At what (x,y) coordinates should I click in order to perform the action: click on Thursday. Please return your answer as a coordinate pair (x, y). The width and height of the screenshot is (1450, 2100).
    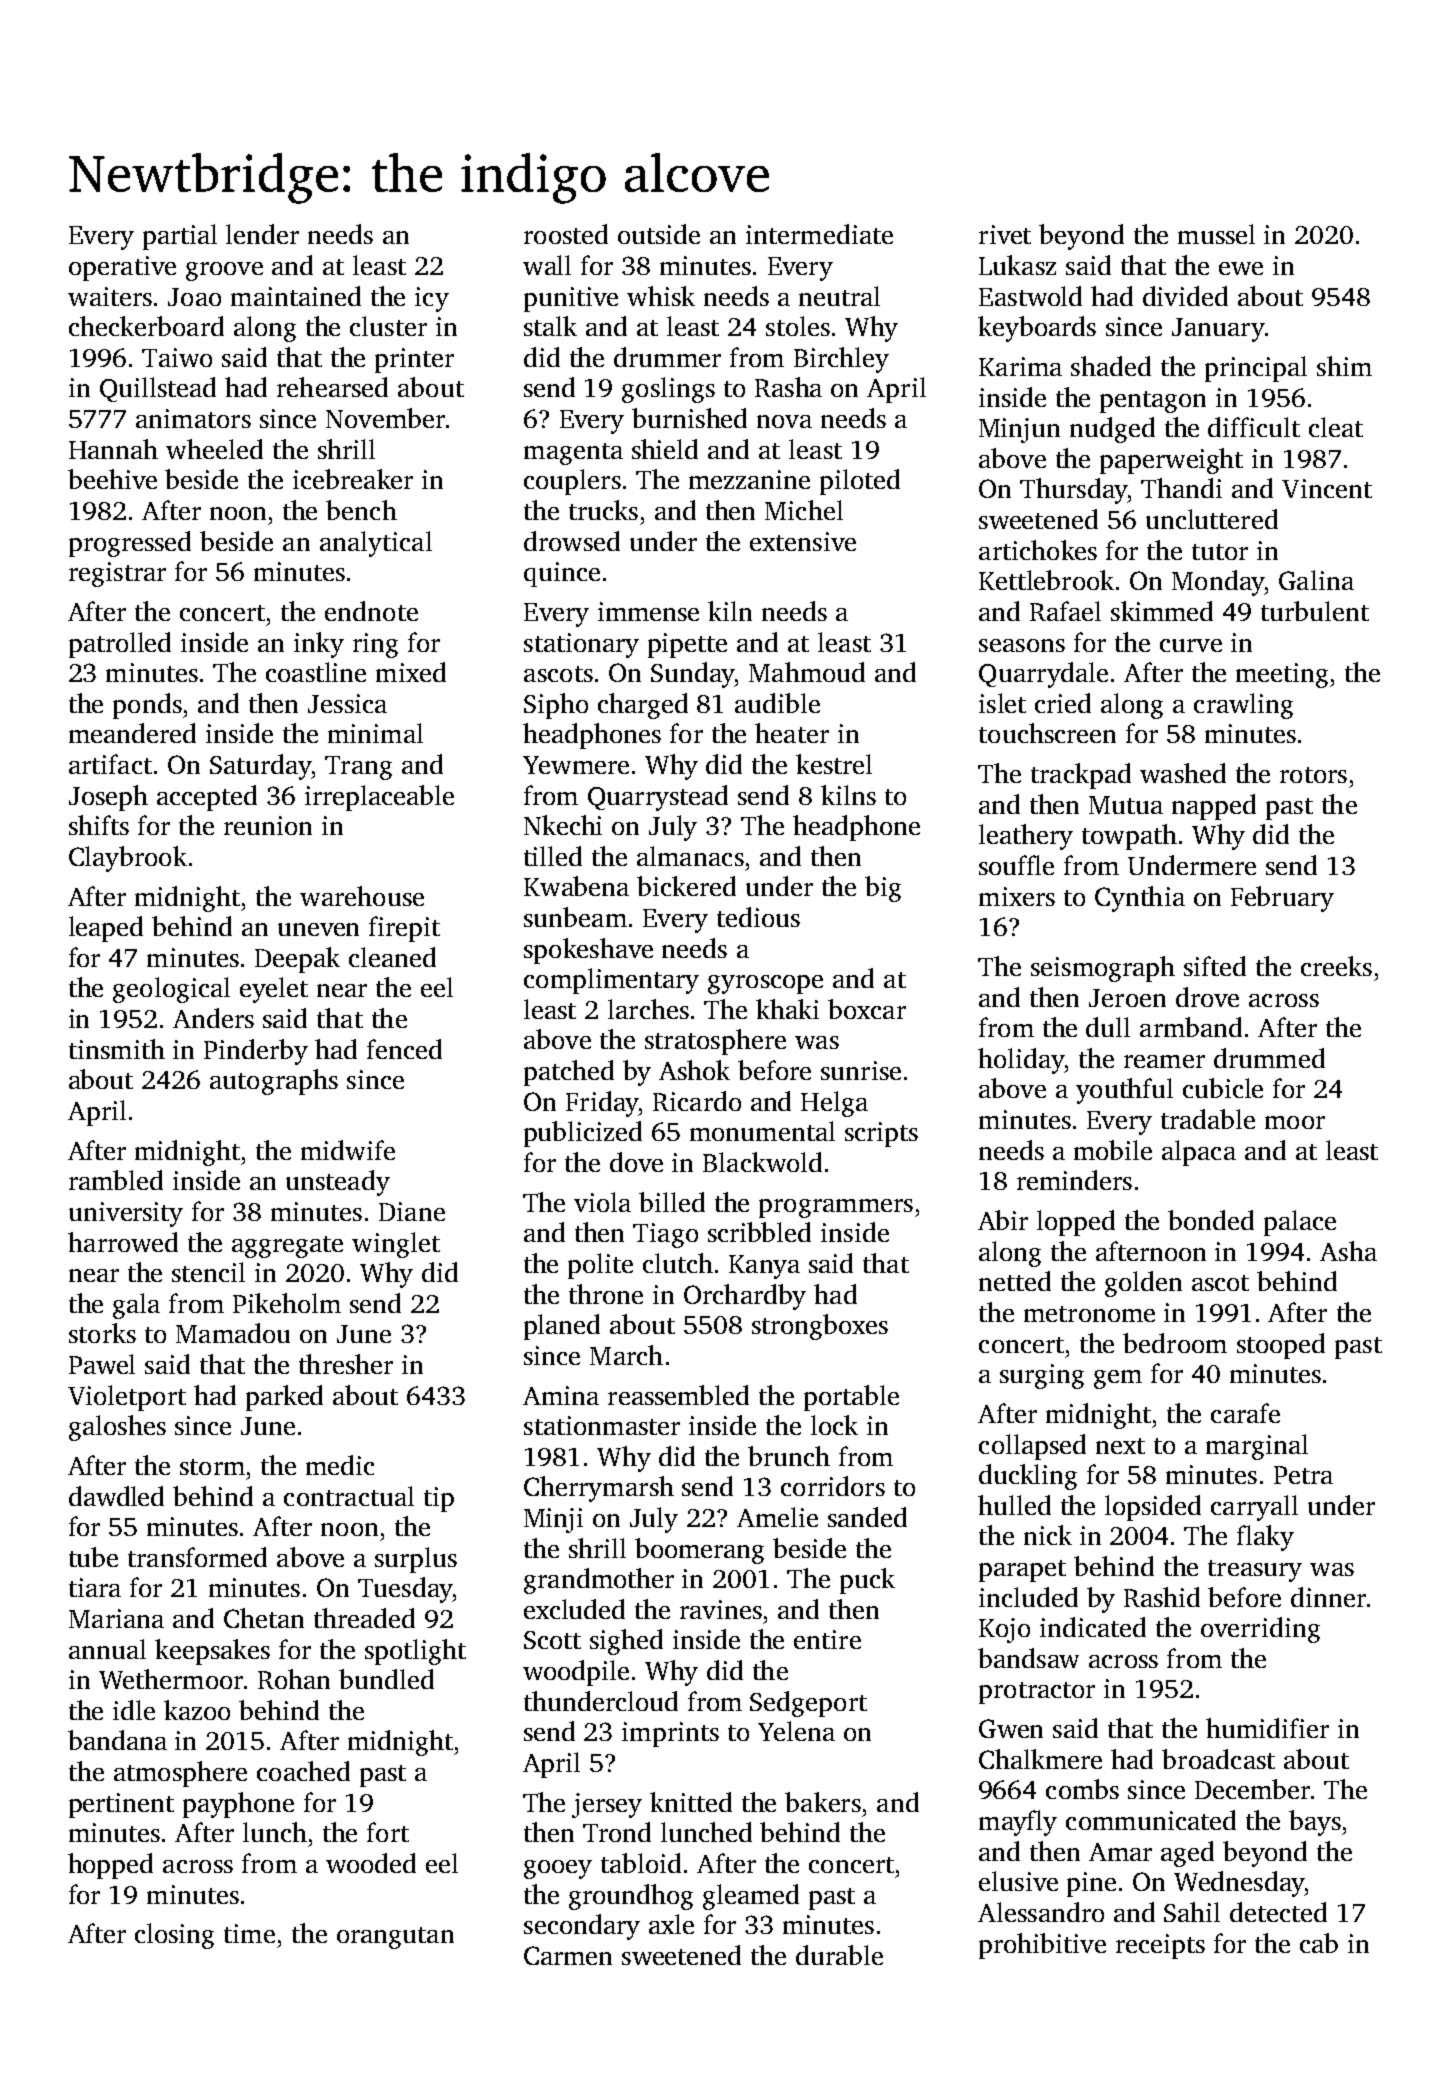
    Looking at the image, I should click on (1074, 491).
